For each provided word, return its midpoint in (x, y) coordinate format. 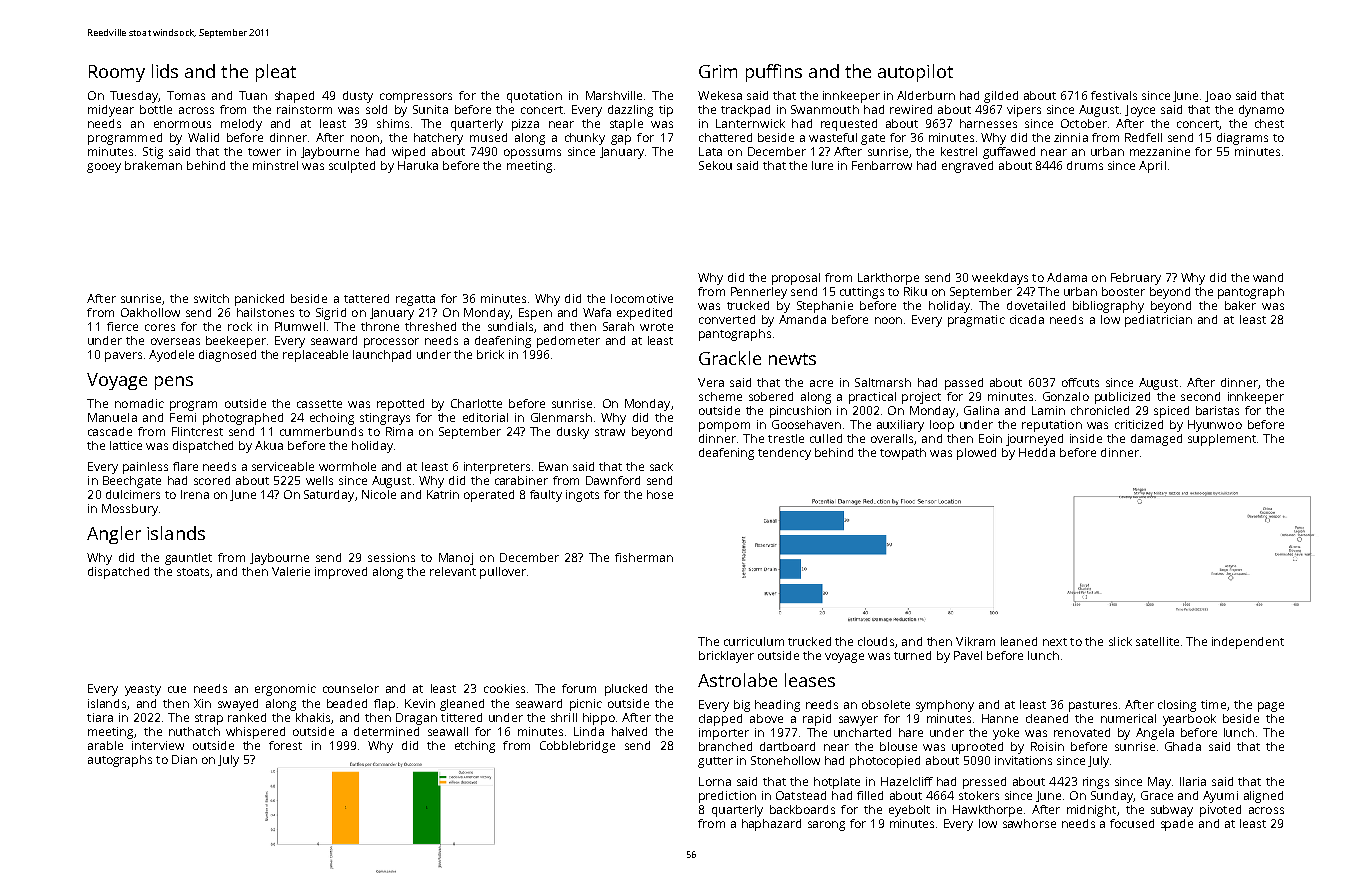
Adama (1067, 277)
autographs (120, 761)
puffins (774, 73)
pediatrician (1158, 321)
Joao (1218, 96)
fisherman (644, 557)
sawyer (858, 721)
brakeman (153, 165)
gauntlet (188, 559)
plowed (976, 454)
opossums (532, 154)
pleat (276, 73)
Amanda (802, 319)
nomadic (139, 403)
